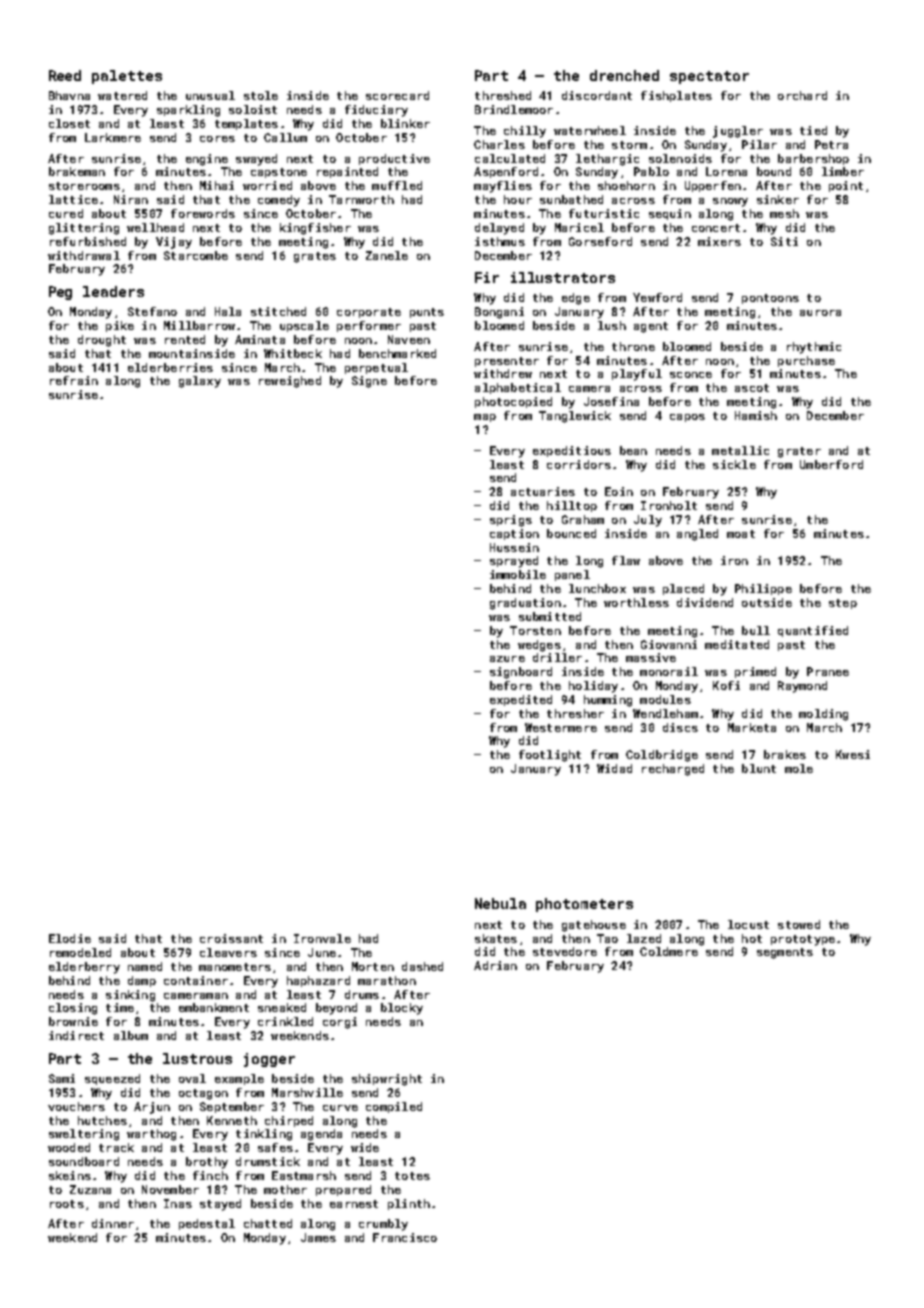 This page has height=1308, width=924. Describe the element at coordinates (65, 75) in the page. I see `Reed` at that location.
